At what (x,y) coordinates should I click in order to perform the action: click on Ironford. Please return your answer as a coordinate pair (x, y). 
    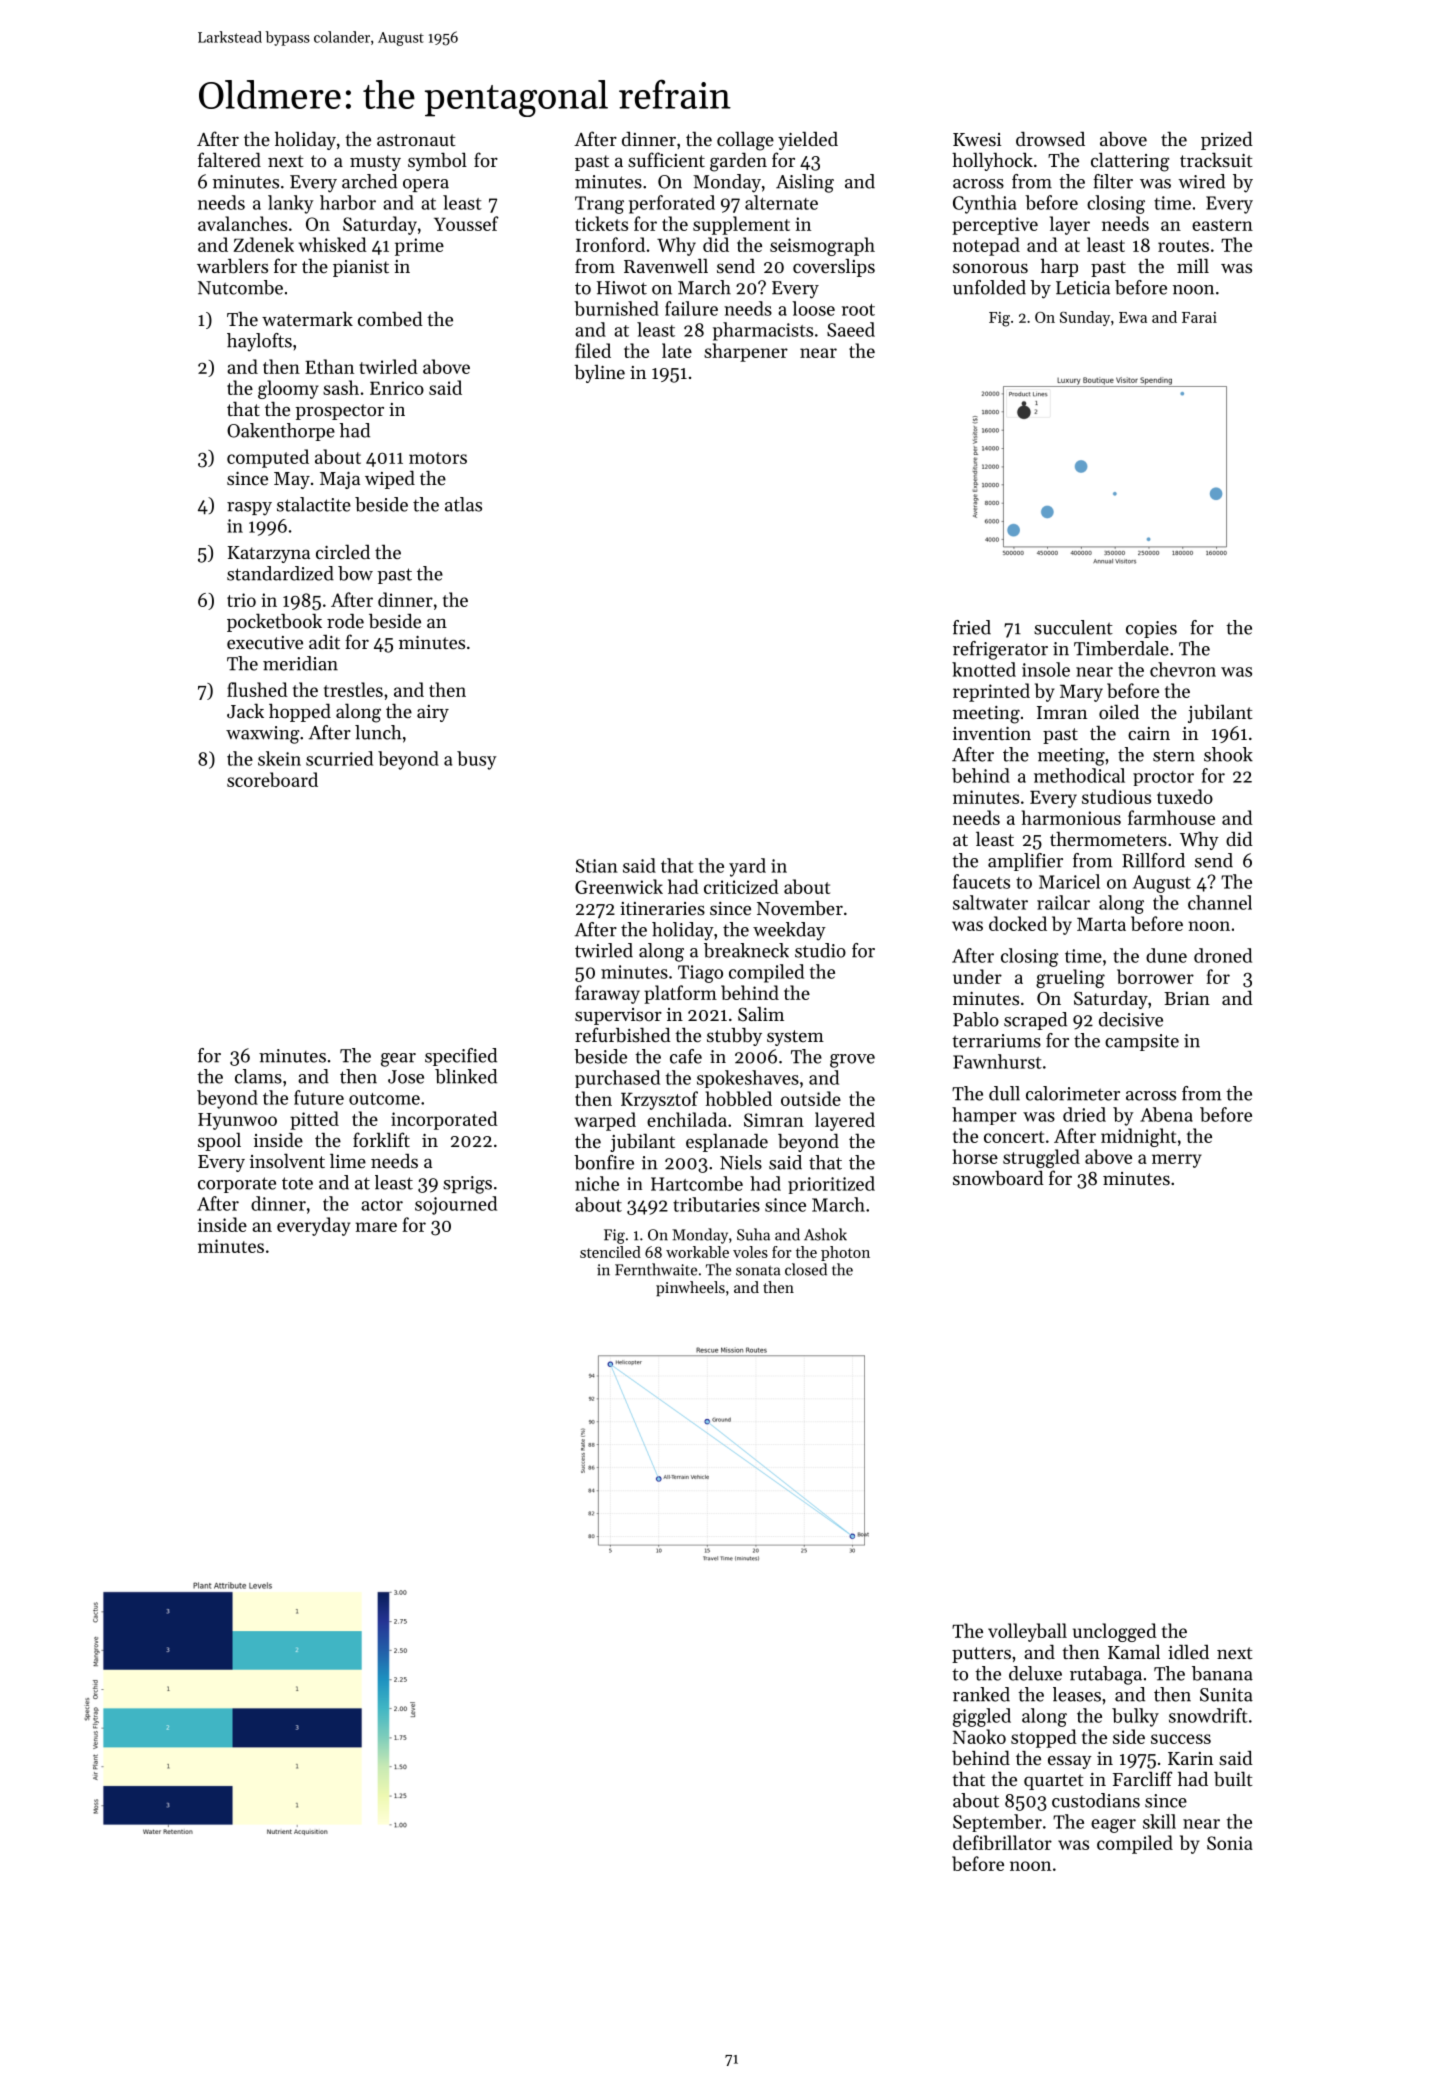
    Looking at the image, I should click on (610, 244).
